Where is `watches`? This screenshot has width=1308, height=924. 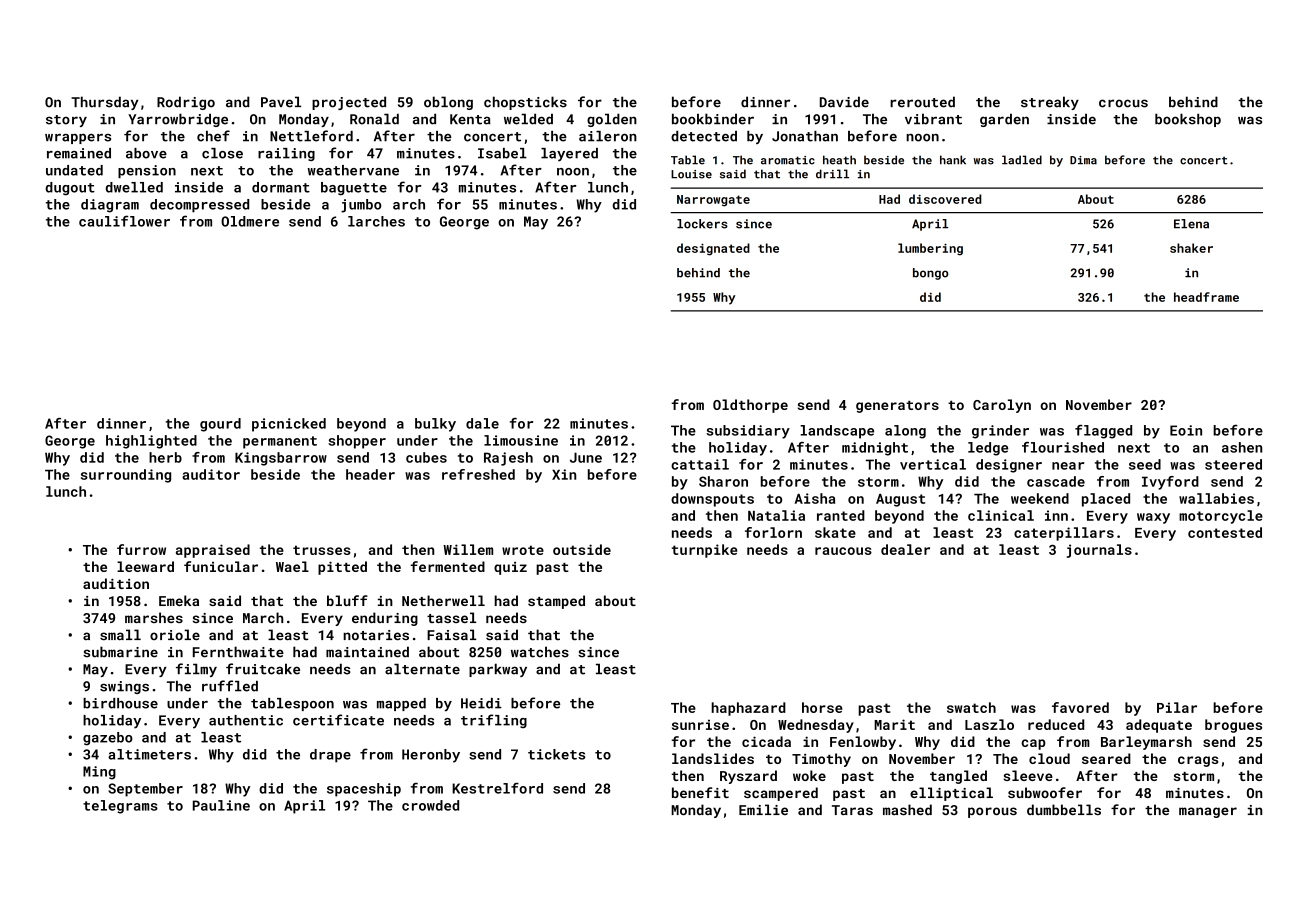
watches is located at coordinates (540, 652).
